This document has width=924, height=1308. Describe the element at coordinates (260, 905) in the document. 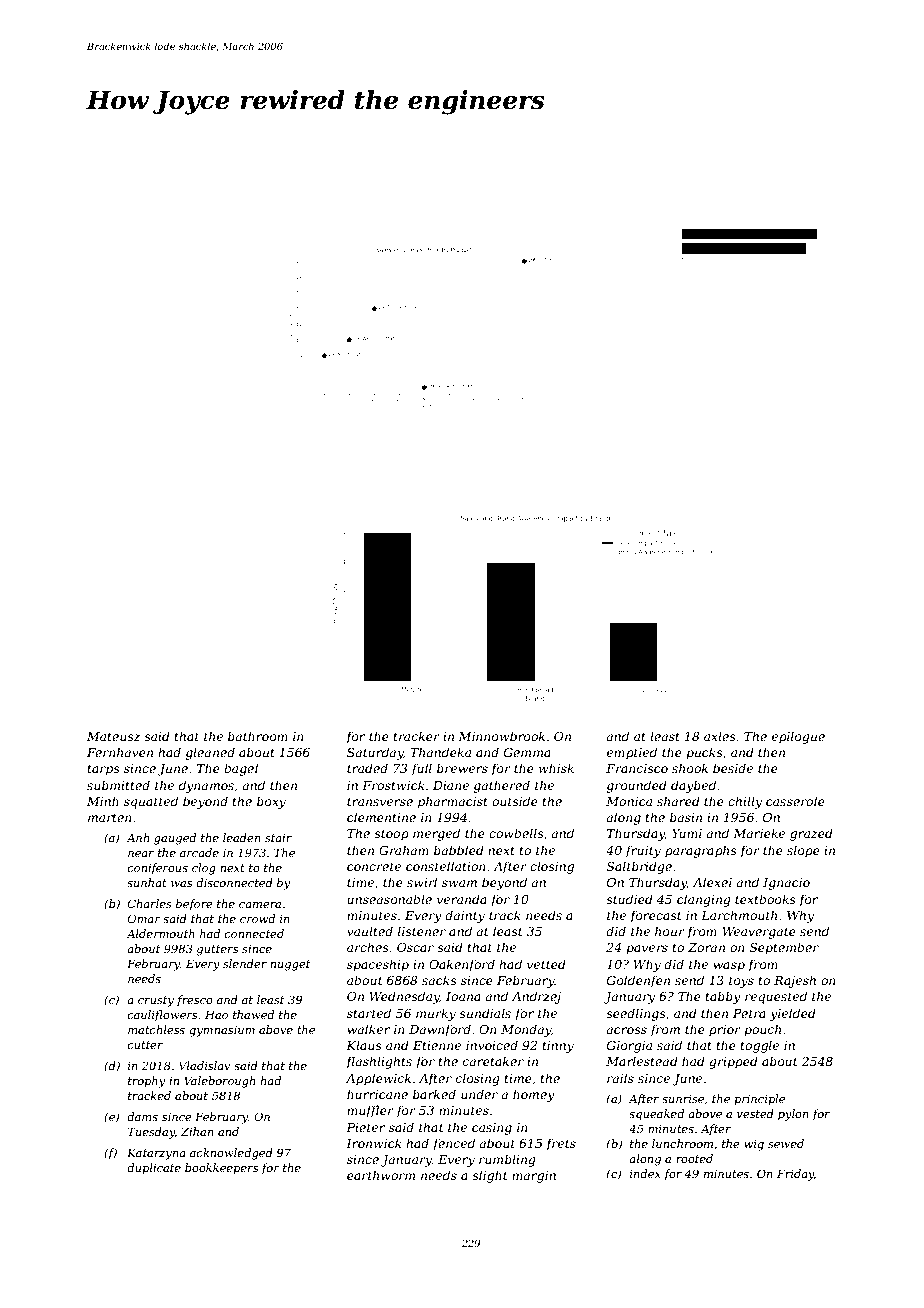

I see `camera` at that location.
